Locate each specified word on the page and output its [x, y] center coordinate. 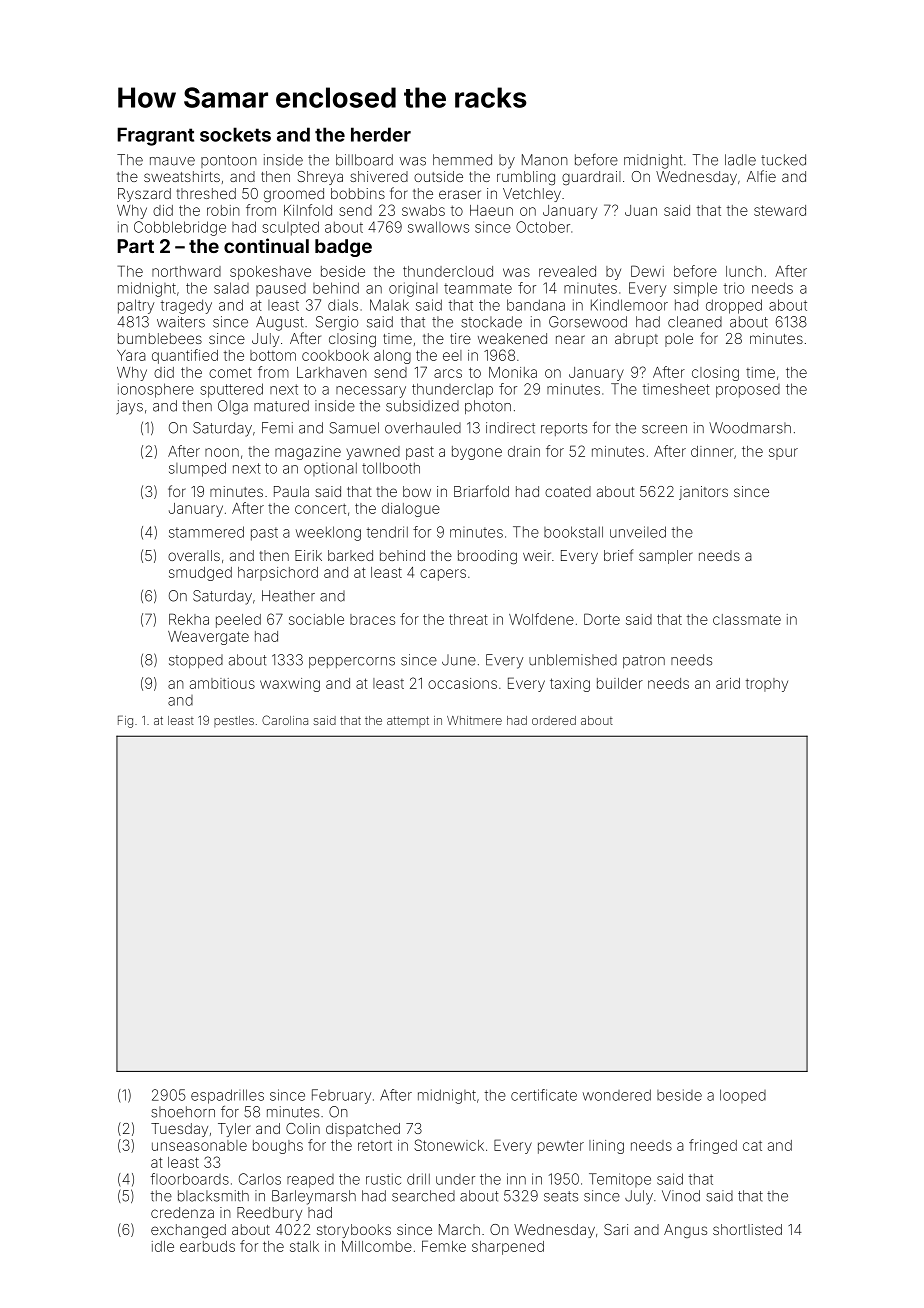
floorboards [189, 1179]
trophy [767, 685]
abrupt [636, 340]
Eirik [308, 555]
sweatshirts [182, 176]
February [341, 1096]
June [459, 660]
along [392, 357]
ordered [554, 720]
